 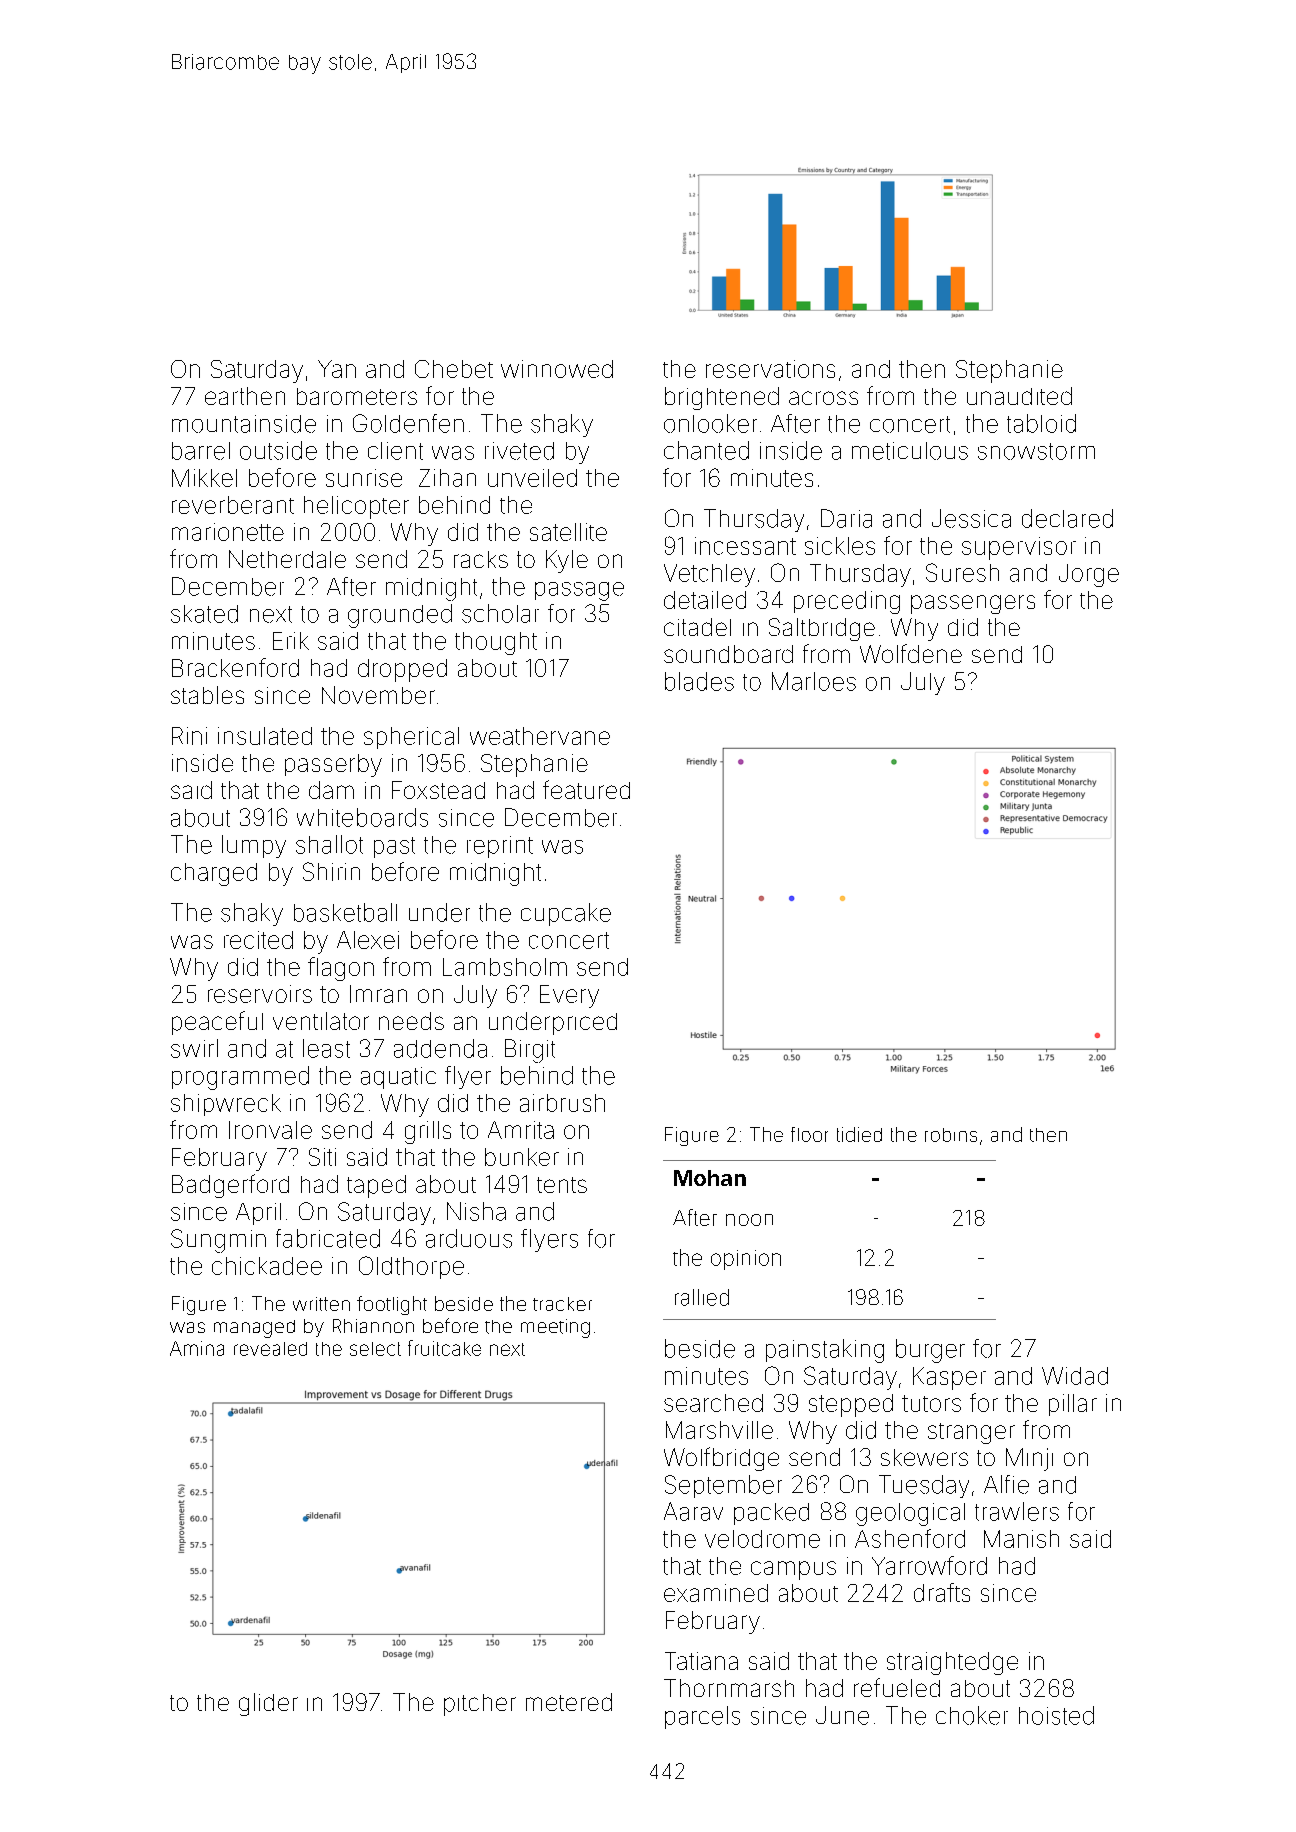 What do you see at coordinates (562, 1304) in the screenshot?
I see `tracker` at bounding box center [562, 1304].
